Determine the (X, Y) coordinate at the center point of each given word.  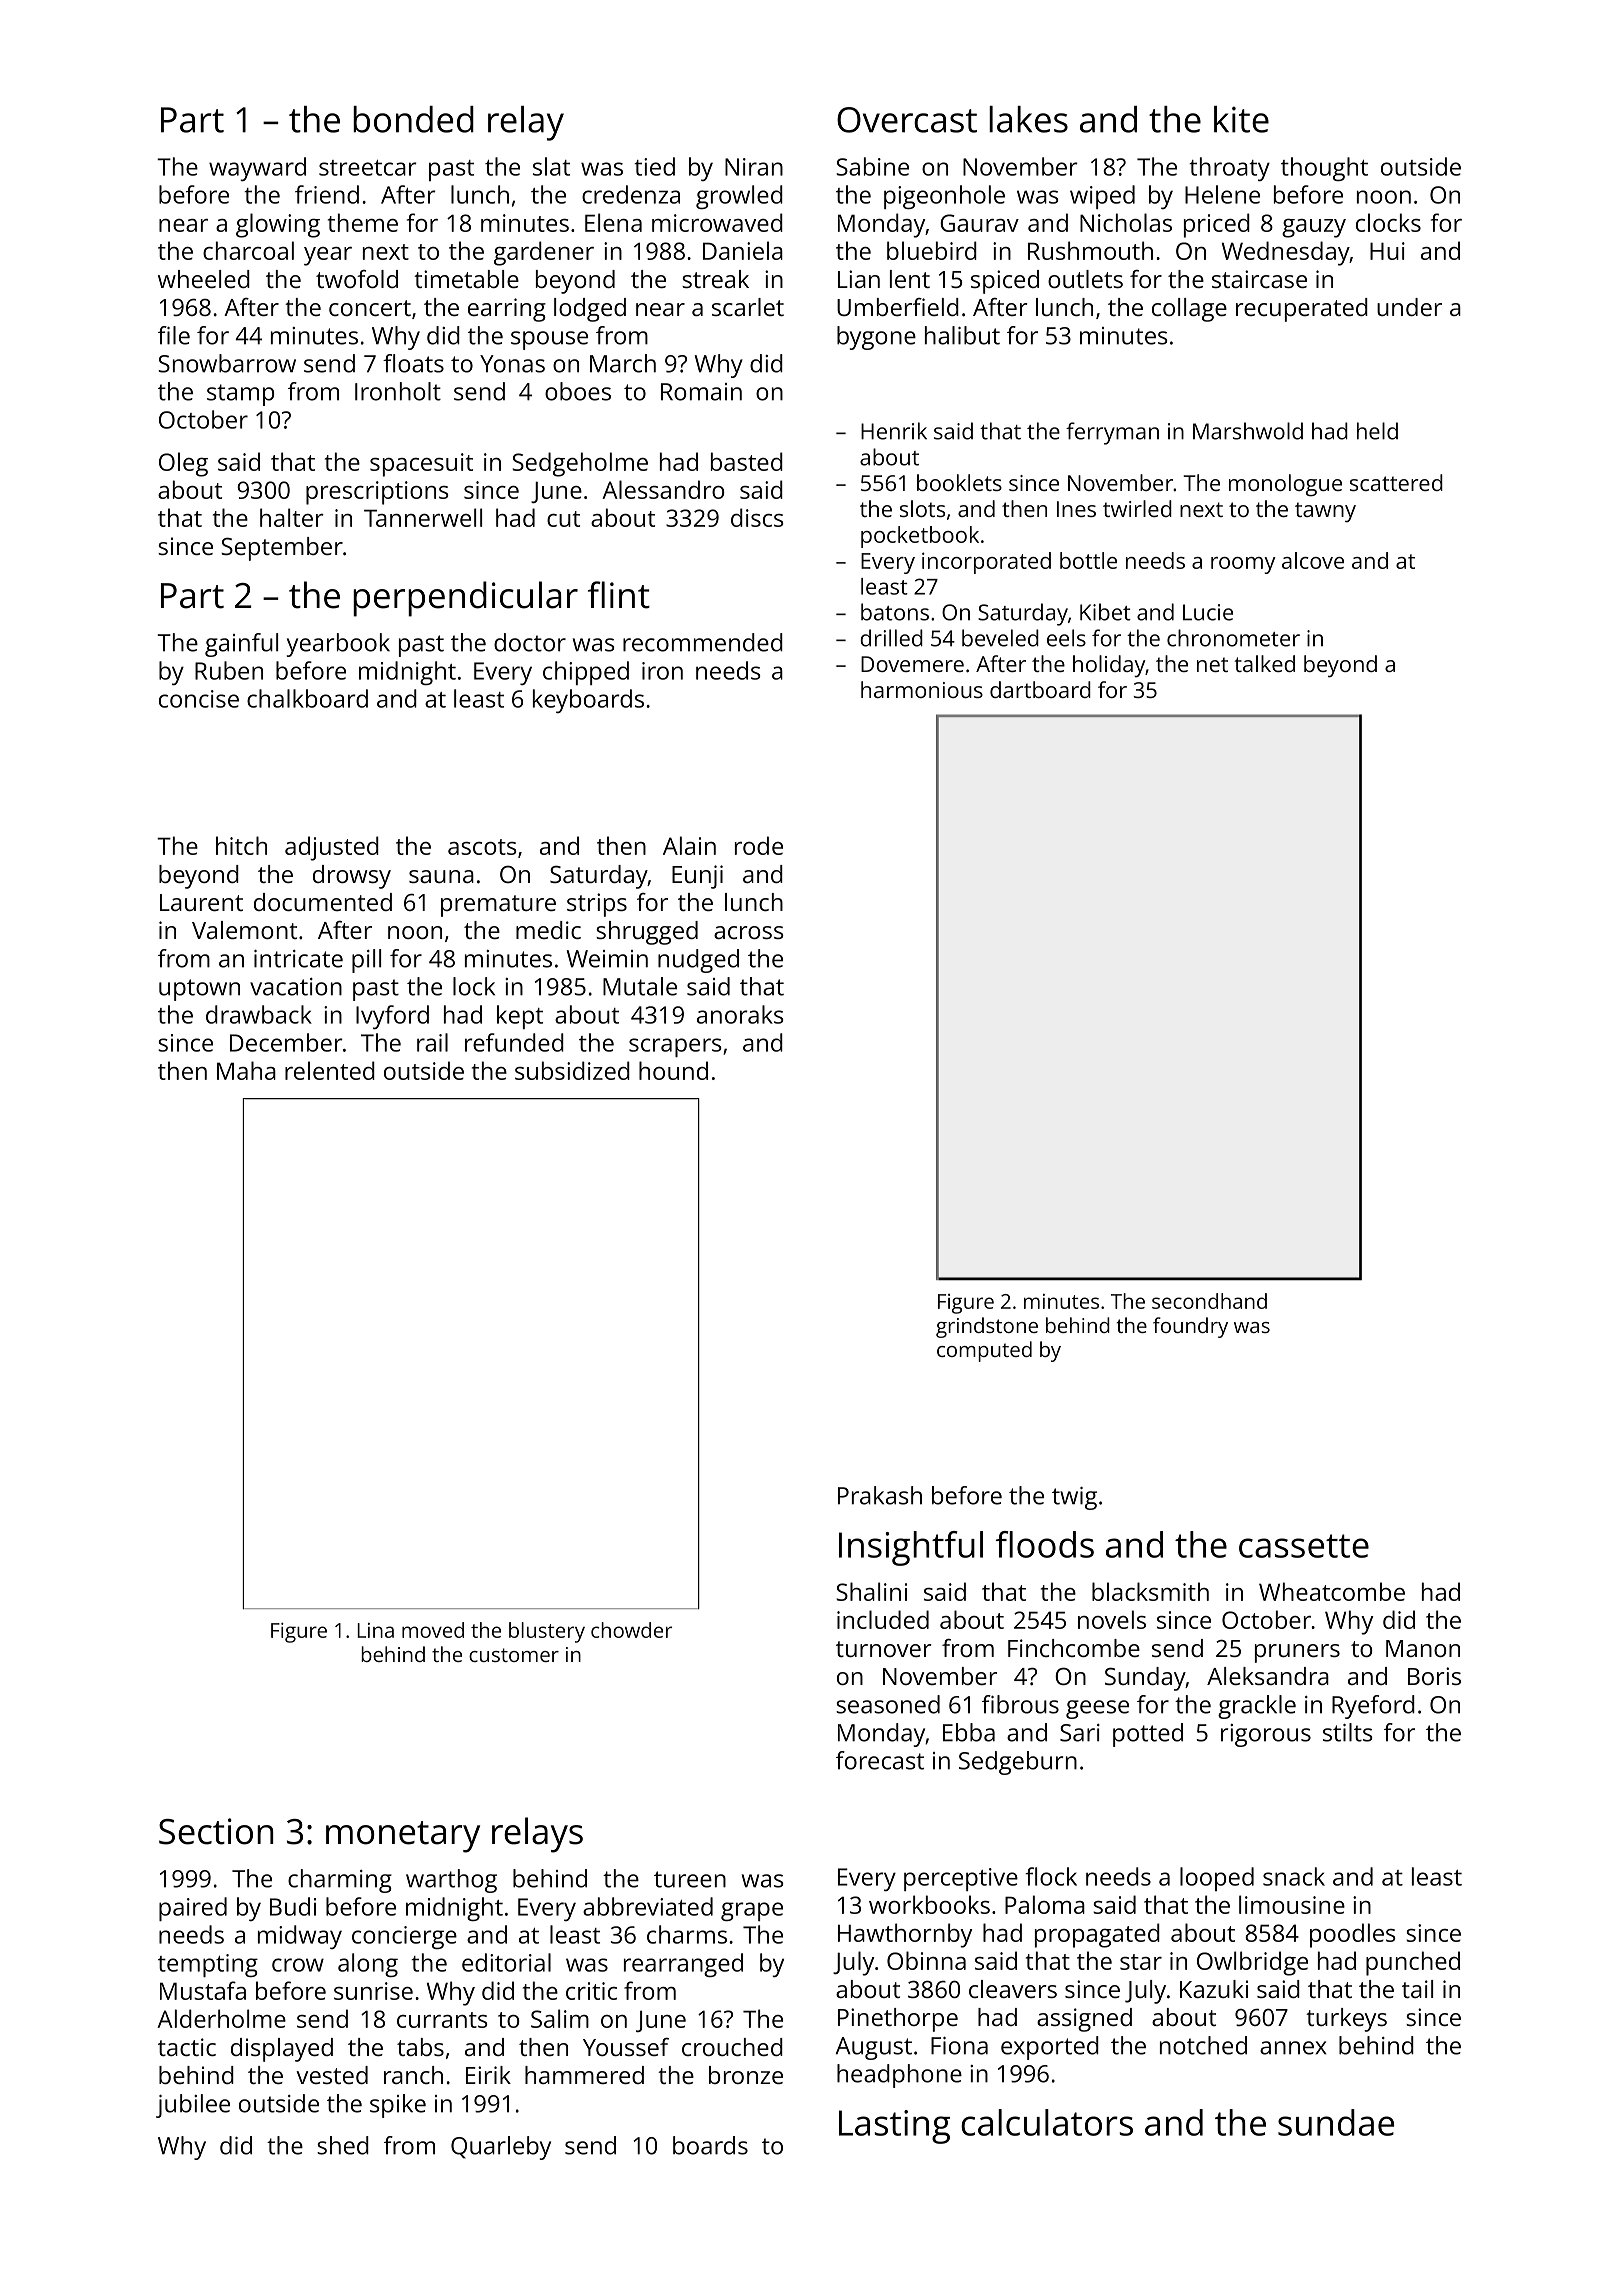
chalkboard (307, 698)
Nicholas (1126, 222)
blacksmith (1150, 1591)
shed (343, 2145)
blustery (547, 1632)
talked (1264, 663)
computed (984, 1351)
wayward (257, 169)
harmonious (922, 689)
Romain (701, 392)
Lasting (894, 2127)
